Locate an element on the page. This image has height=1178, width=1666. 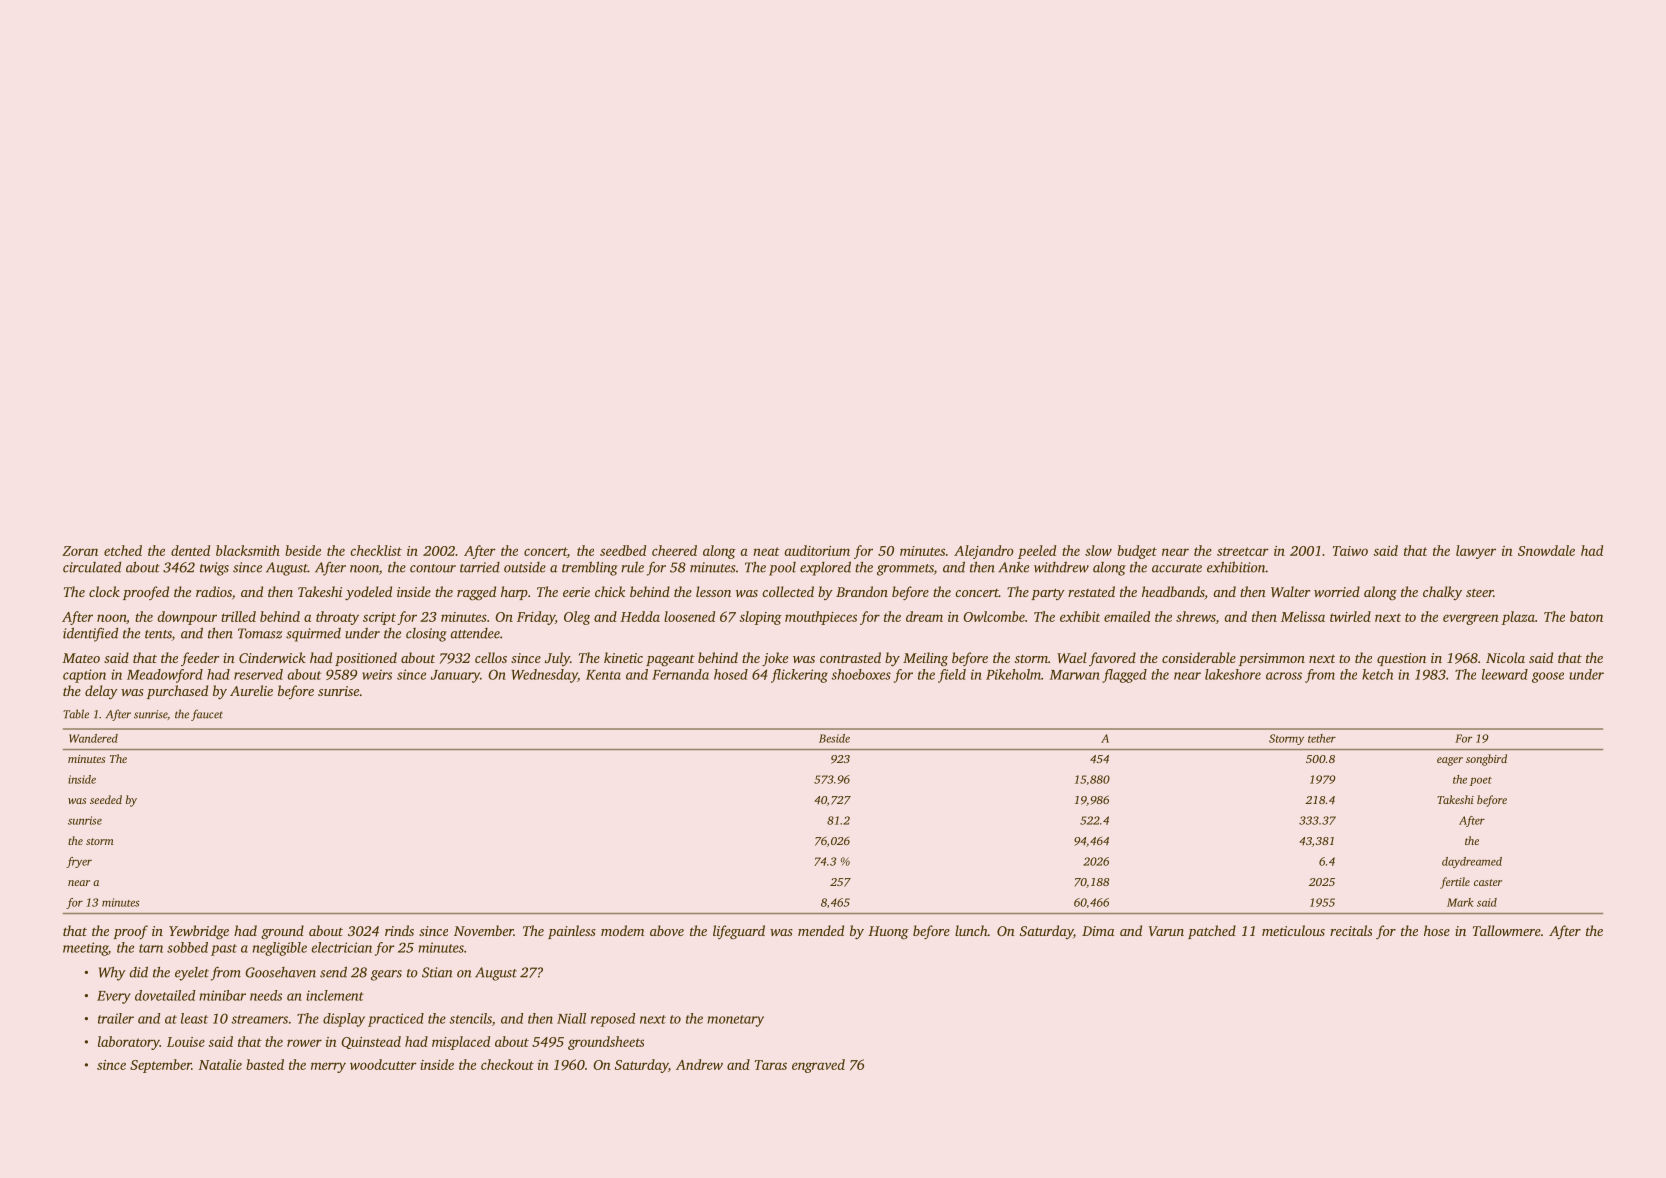
fertile is located at coordinates (1455, 883).
